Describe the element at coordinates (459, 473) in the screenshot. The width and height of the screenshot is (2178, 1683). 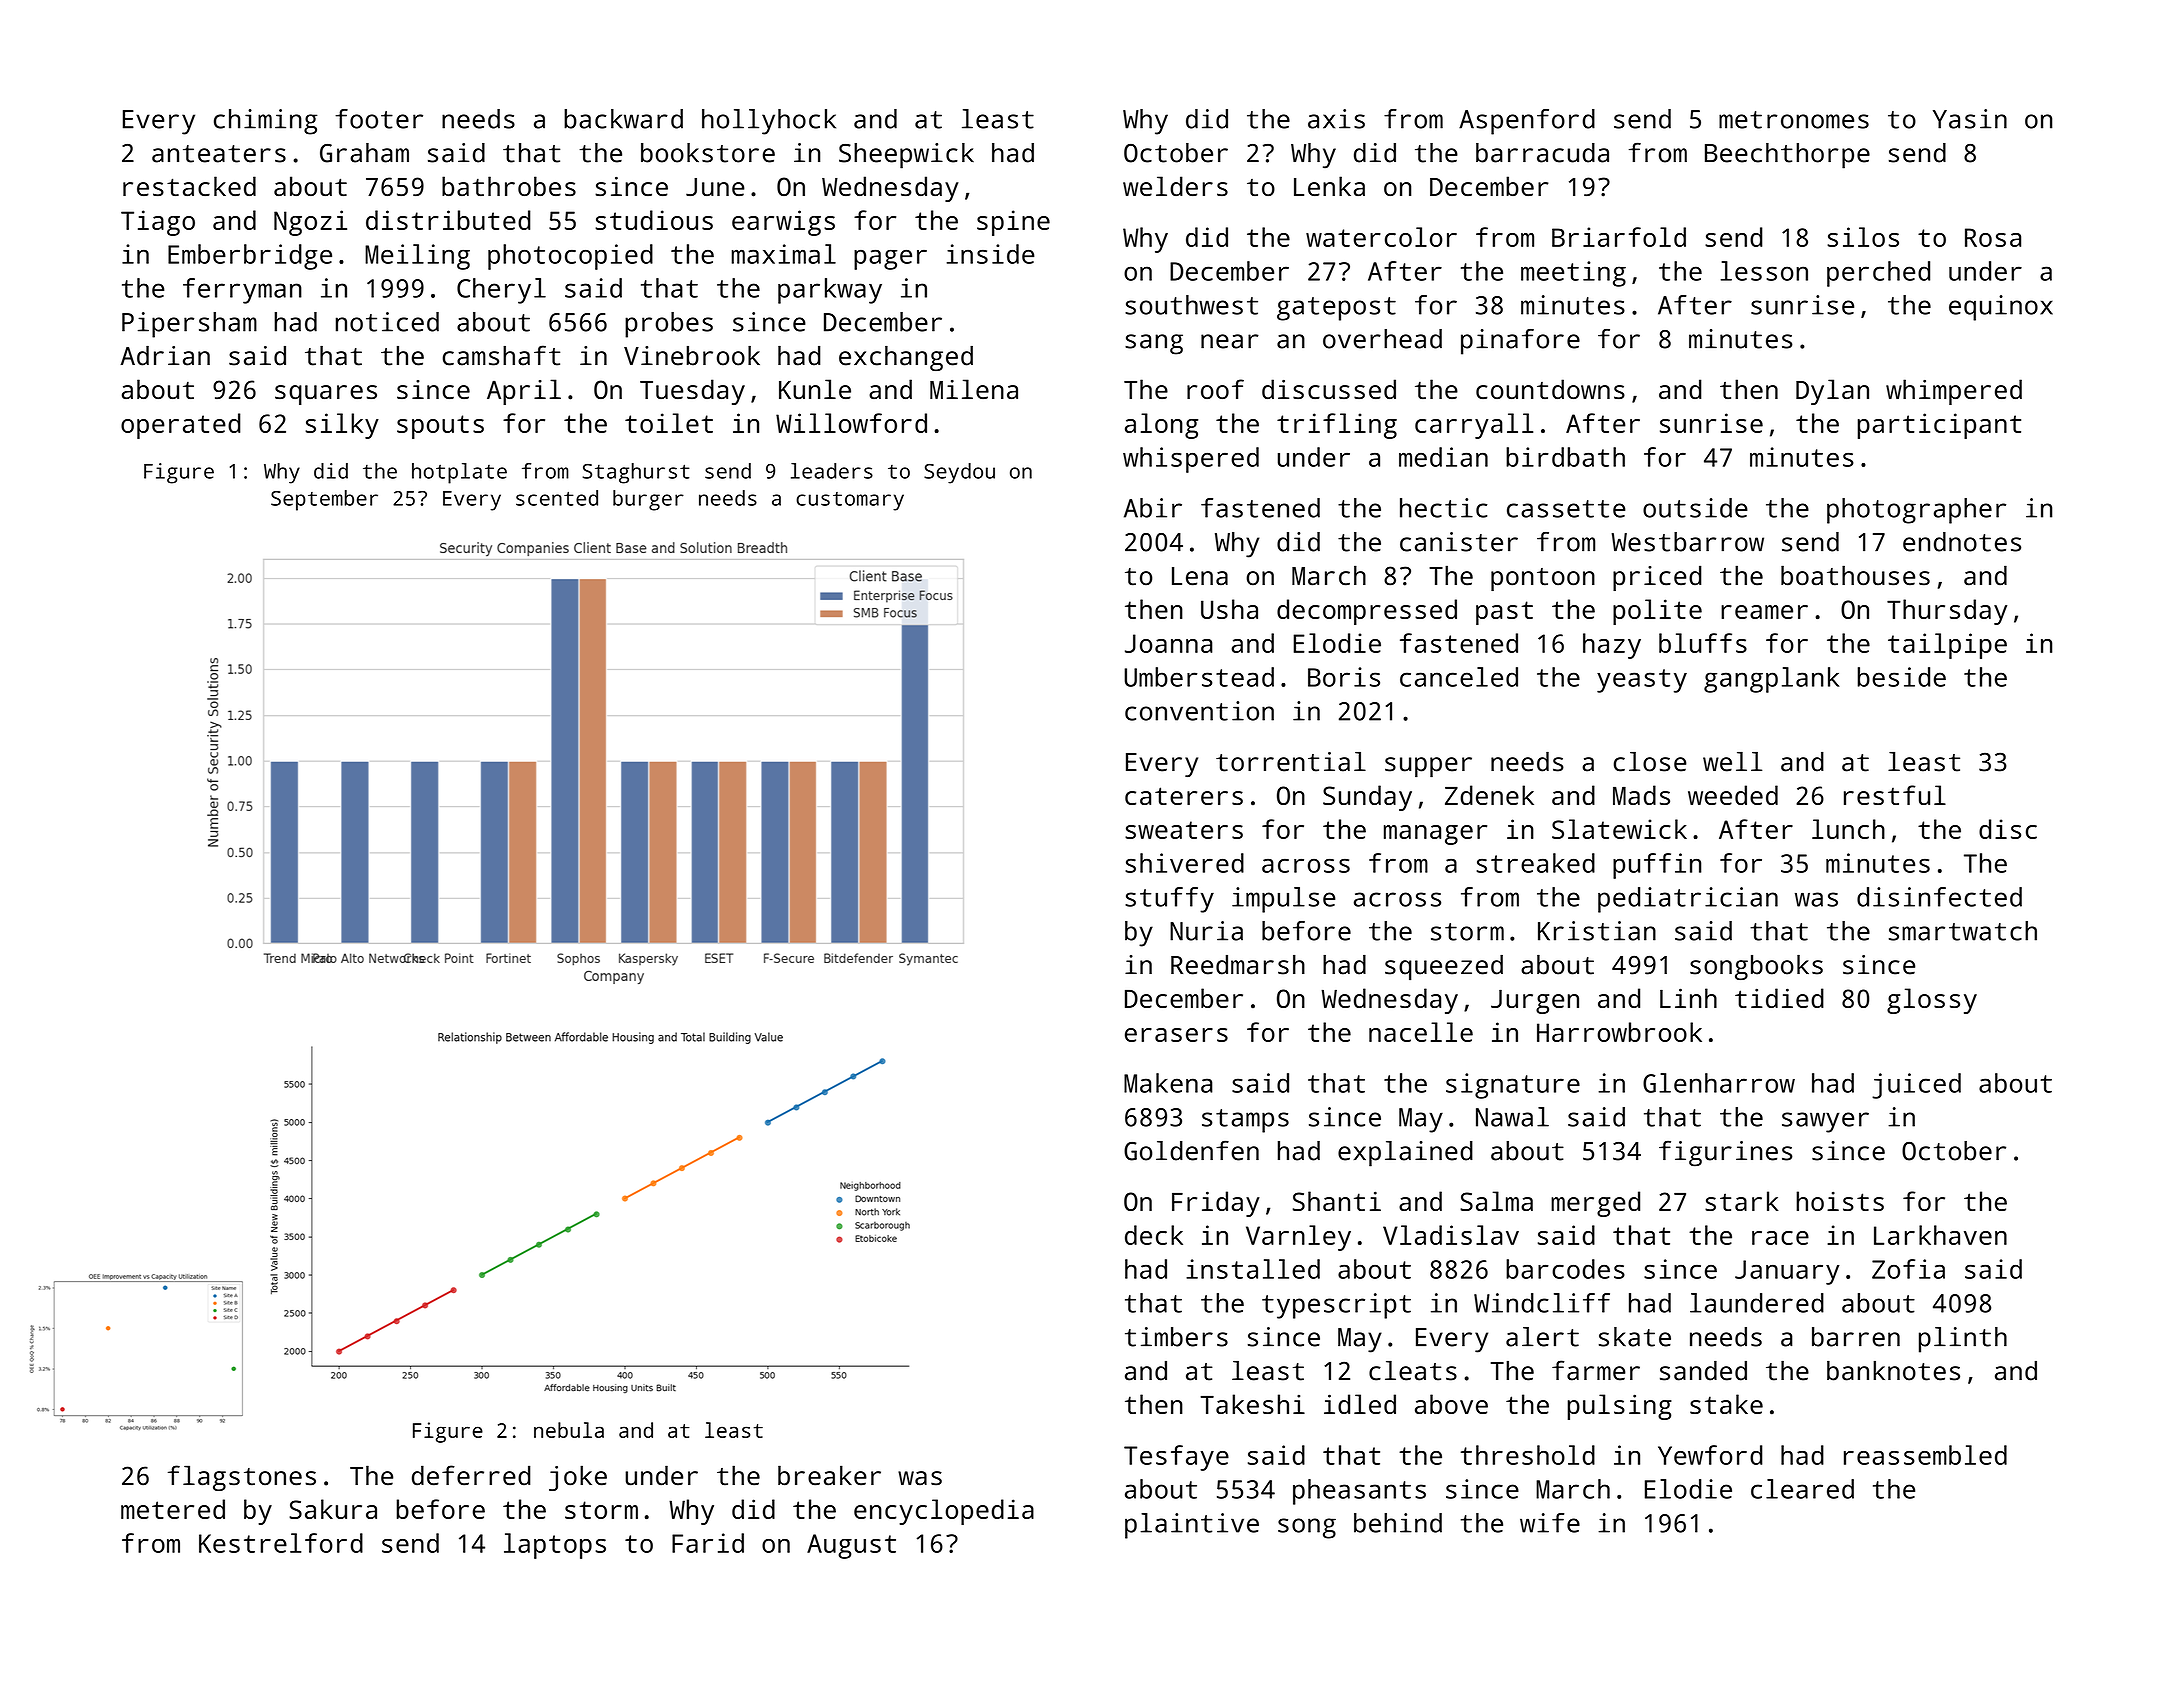
I see `hotplate` at that location.
